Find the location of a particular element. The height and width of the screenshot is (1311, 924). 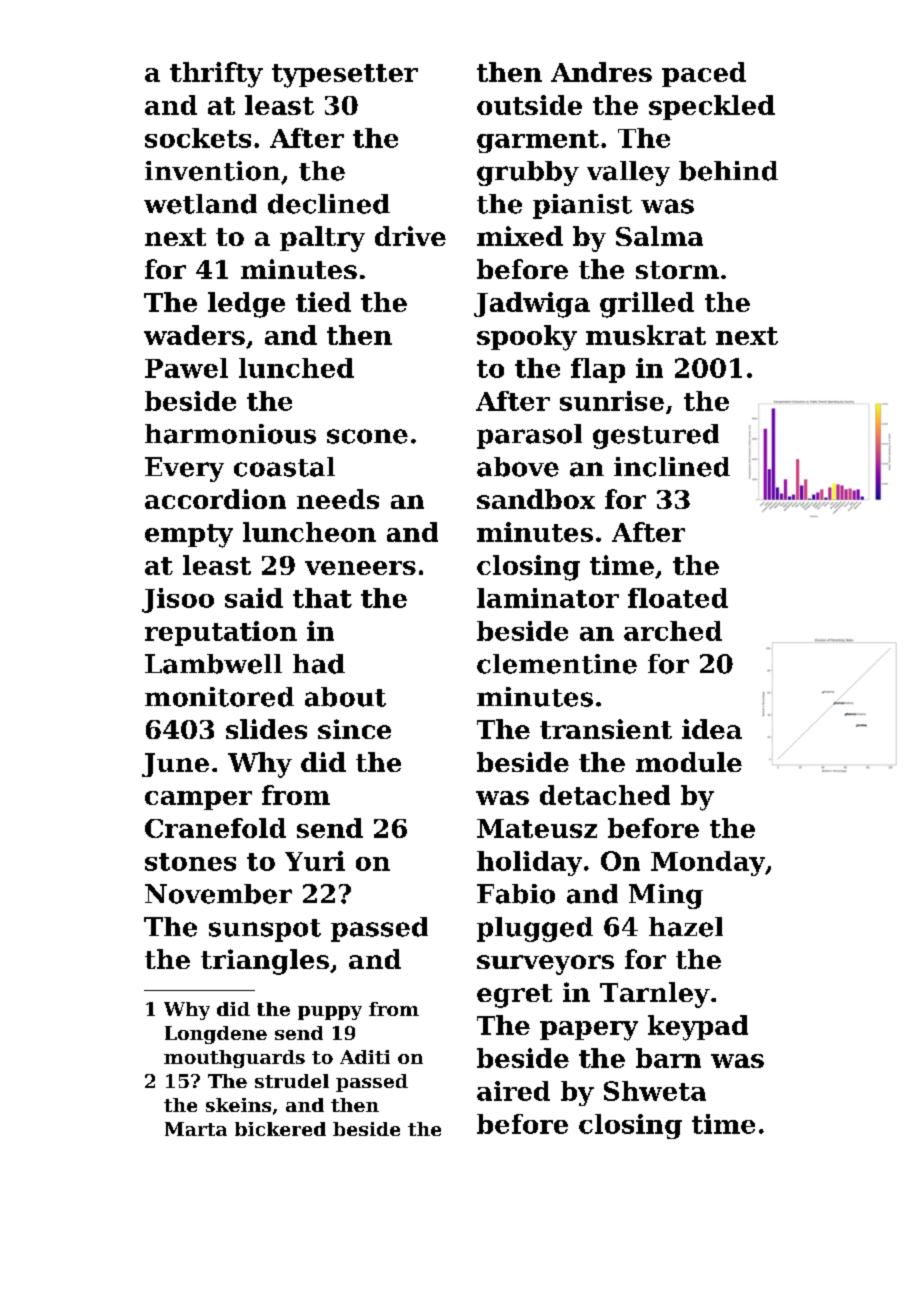

stones is located at coordinates (190, 862).
